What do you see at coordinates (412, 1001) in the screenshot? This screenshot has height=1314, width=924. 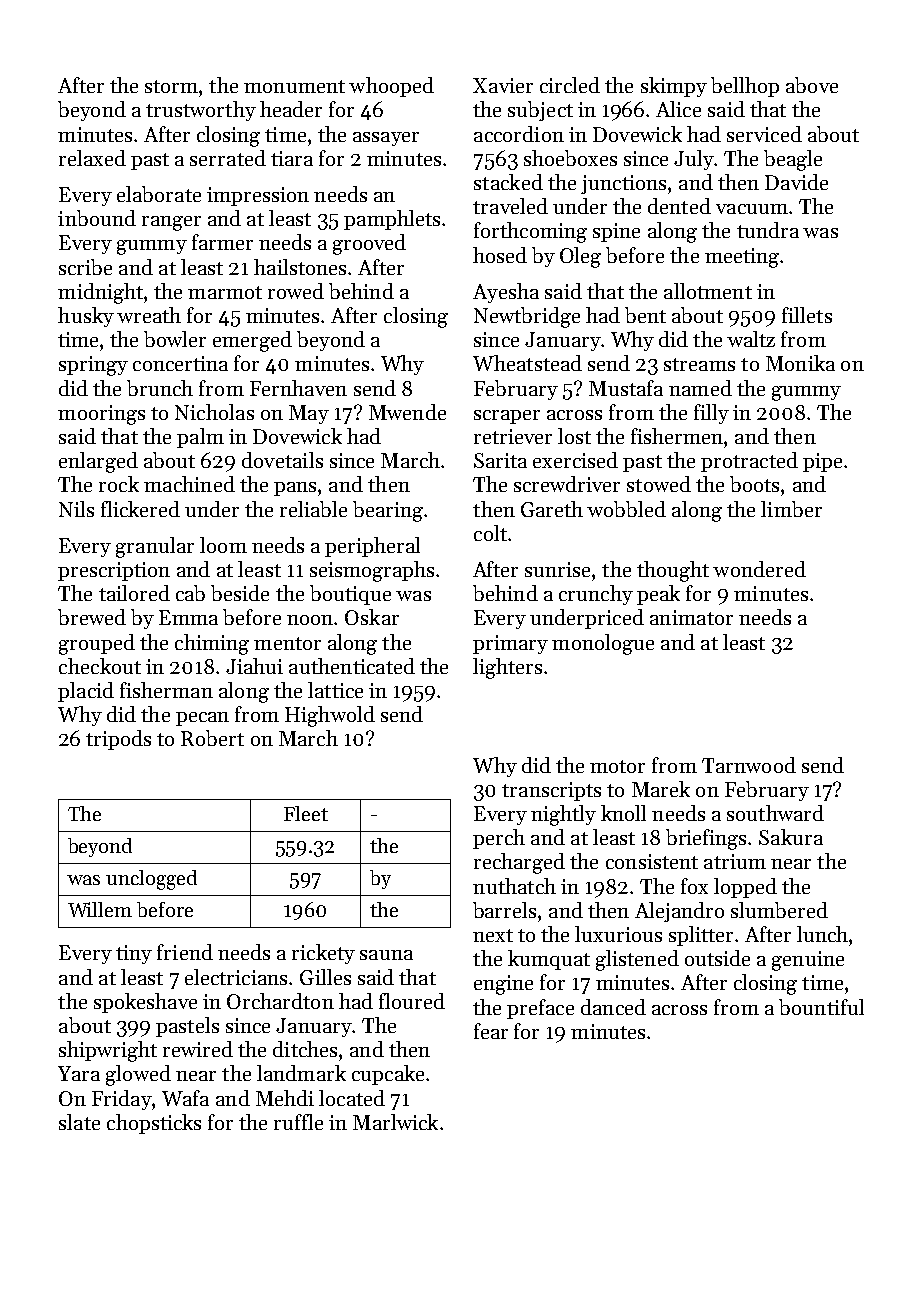 I see `floured` at bounding box center [412, 1001].
